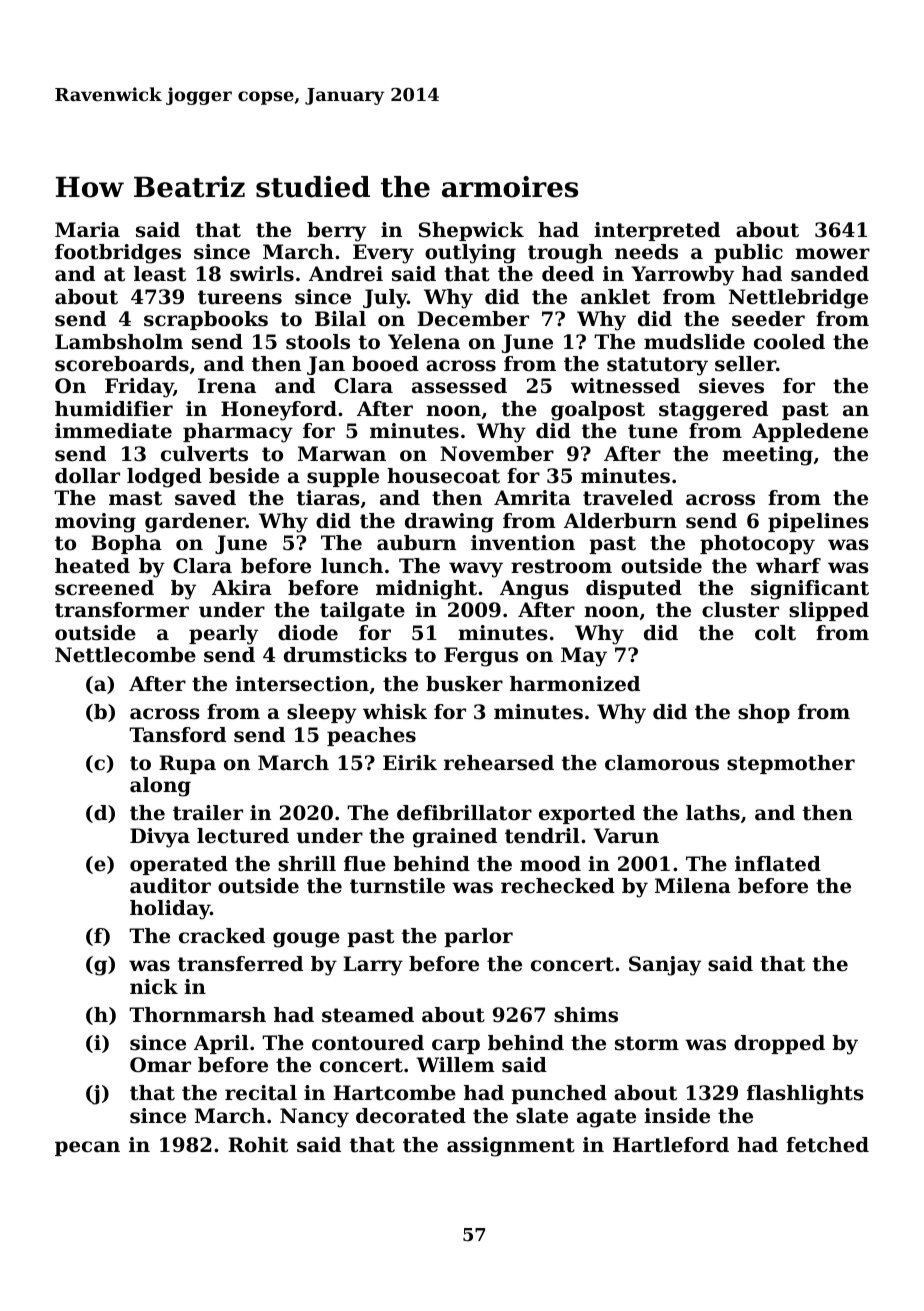  What do you see at coordinates (258, 1145) in the screenshot?
I see `Rohit` at bounding box center [258, 1145].
